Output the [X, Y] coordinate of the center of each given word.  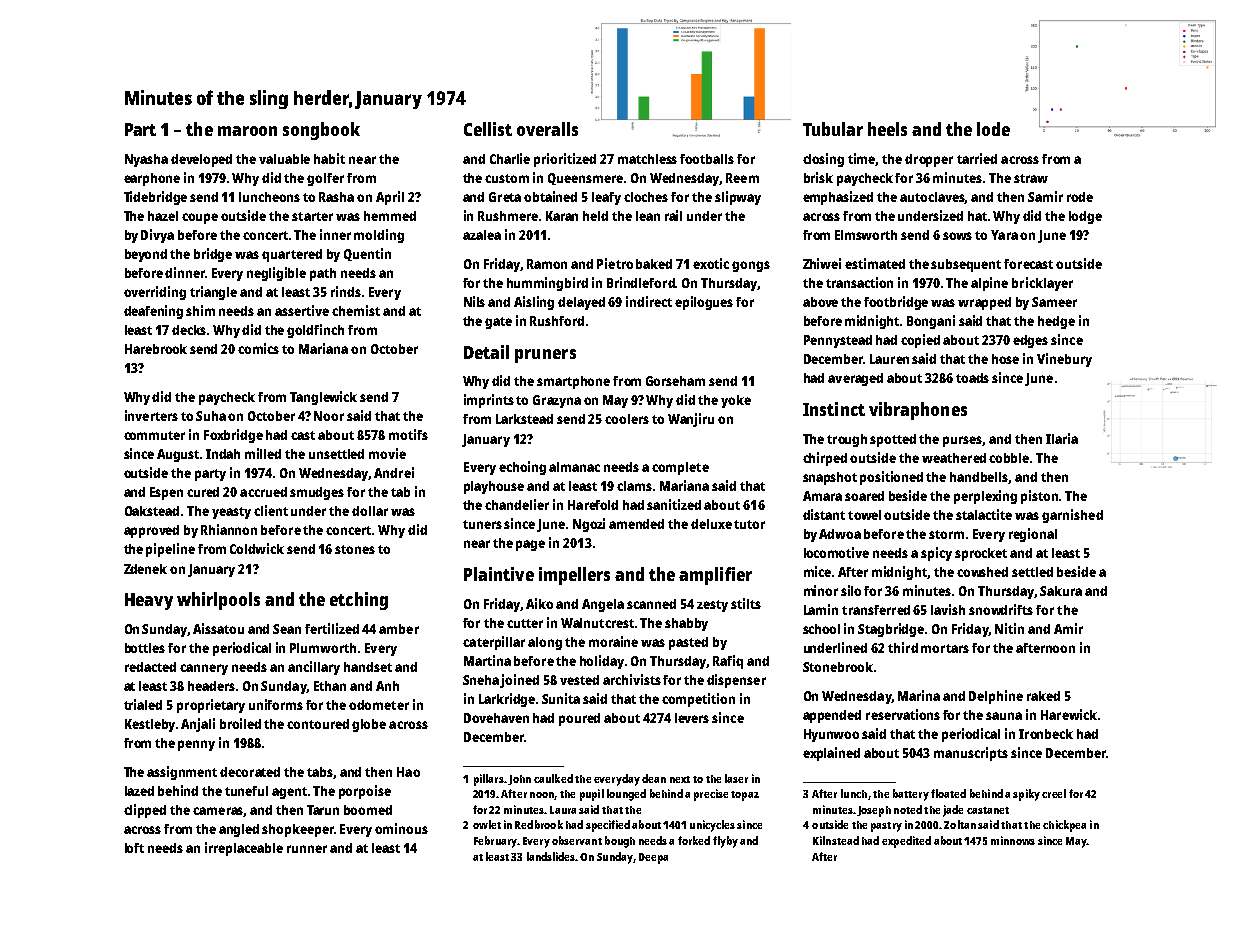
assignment [182, 773]
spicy [936, 554]
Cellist [488, 129]
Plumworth [323, 648]
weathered [954, 458]
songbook [321, 131]
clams [634, 486]
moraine [613, 641]
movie [387, 453]
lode [993, 129]
